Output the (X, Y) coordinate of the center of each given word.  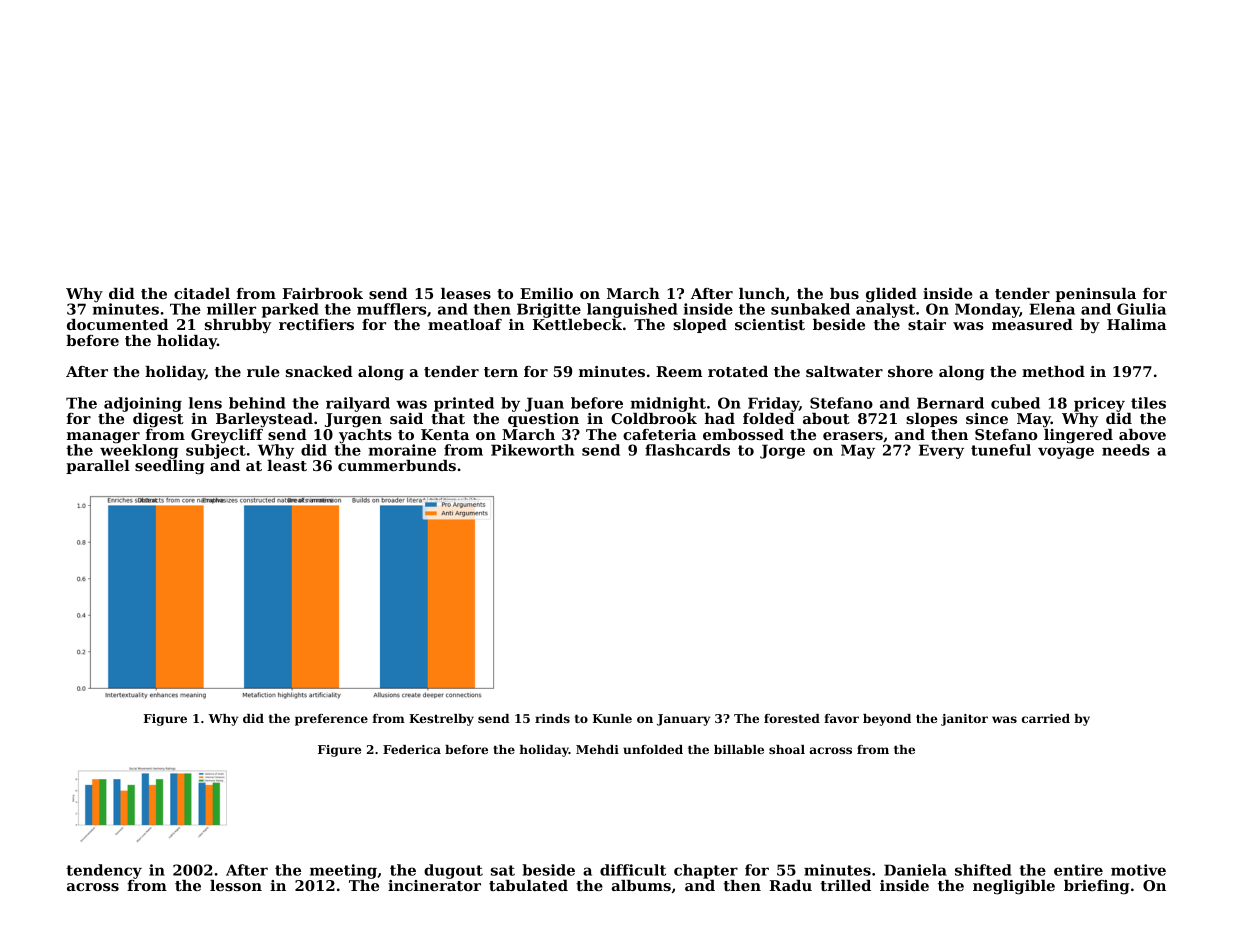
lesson (236, 885)
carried (1046, 718)
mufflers (391, 309)
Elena (1052, 309)
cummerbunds (397, 465)
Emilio (546, 293)
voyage (1066, 453)
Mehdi (597, 749)
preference (331, 720)
